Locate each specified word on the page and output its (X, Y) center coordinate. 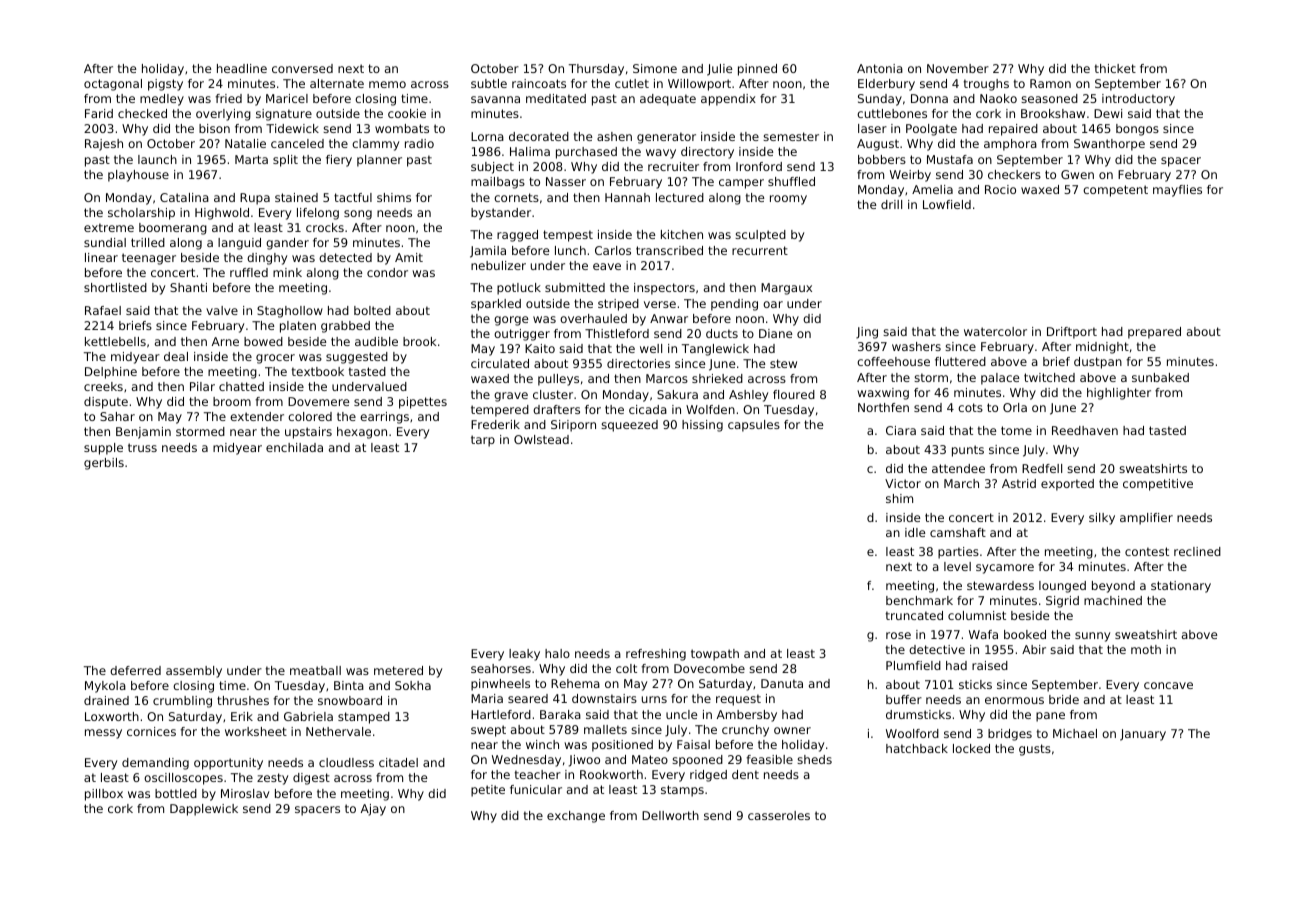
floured (794, 394)
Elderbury (886, 85)
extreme (109, 227)
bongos (1137, 130)
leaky (524, 655)
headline (242, 68)
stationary (1181, 587)
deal (176, 356)
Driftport (1072, 333)
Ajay (373, 810)
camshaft (958, 532)
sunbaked (1160, 377)
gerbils (104, 464)
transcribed (669, 250)
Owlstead (541, 439)
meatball (315, 670)
